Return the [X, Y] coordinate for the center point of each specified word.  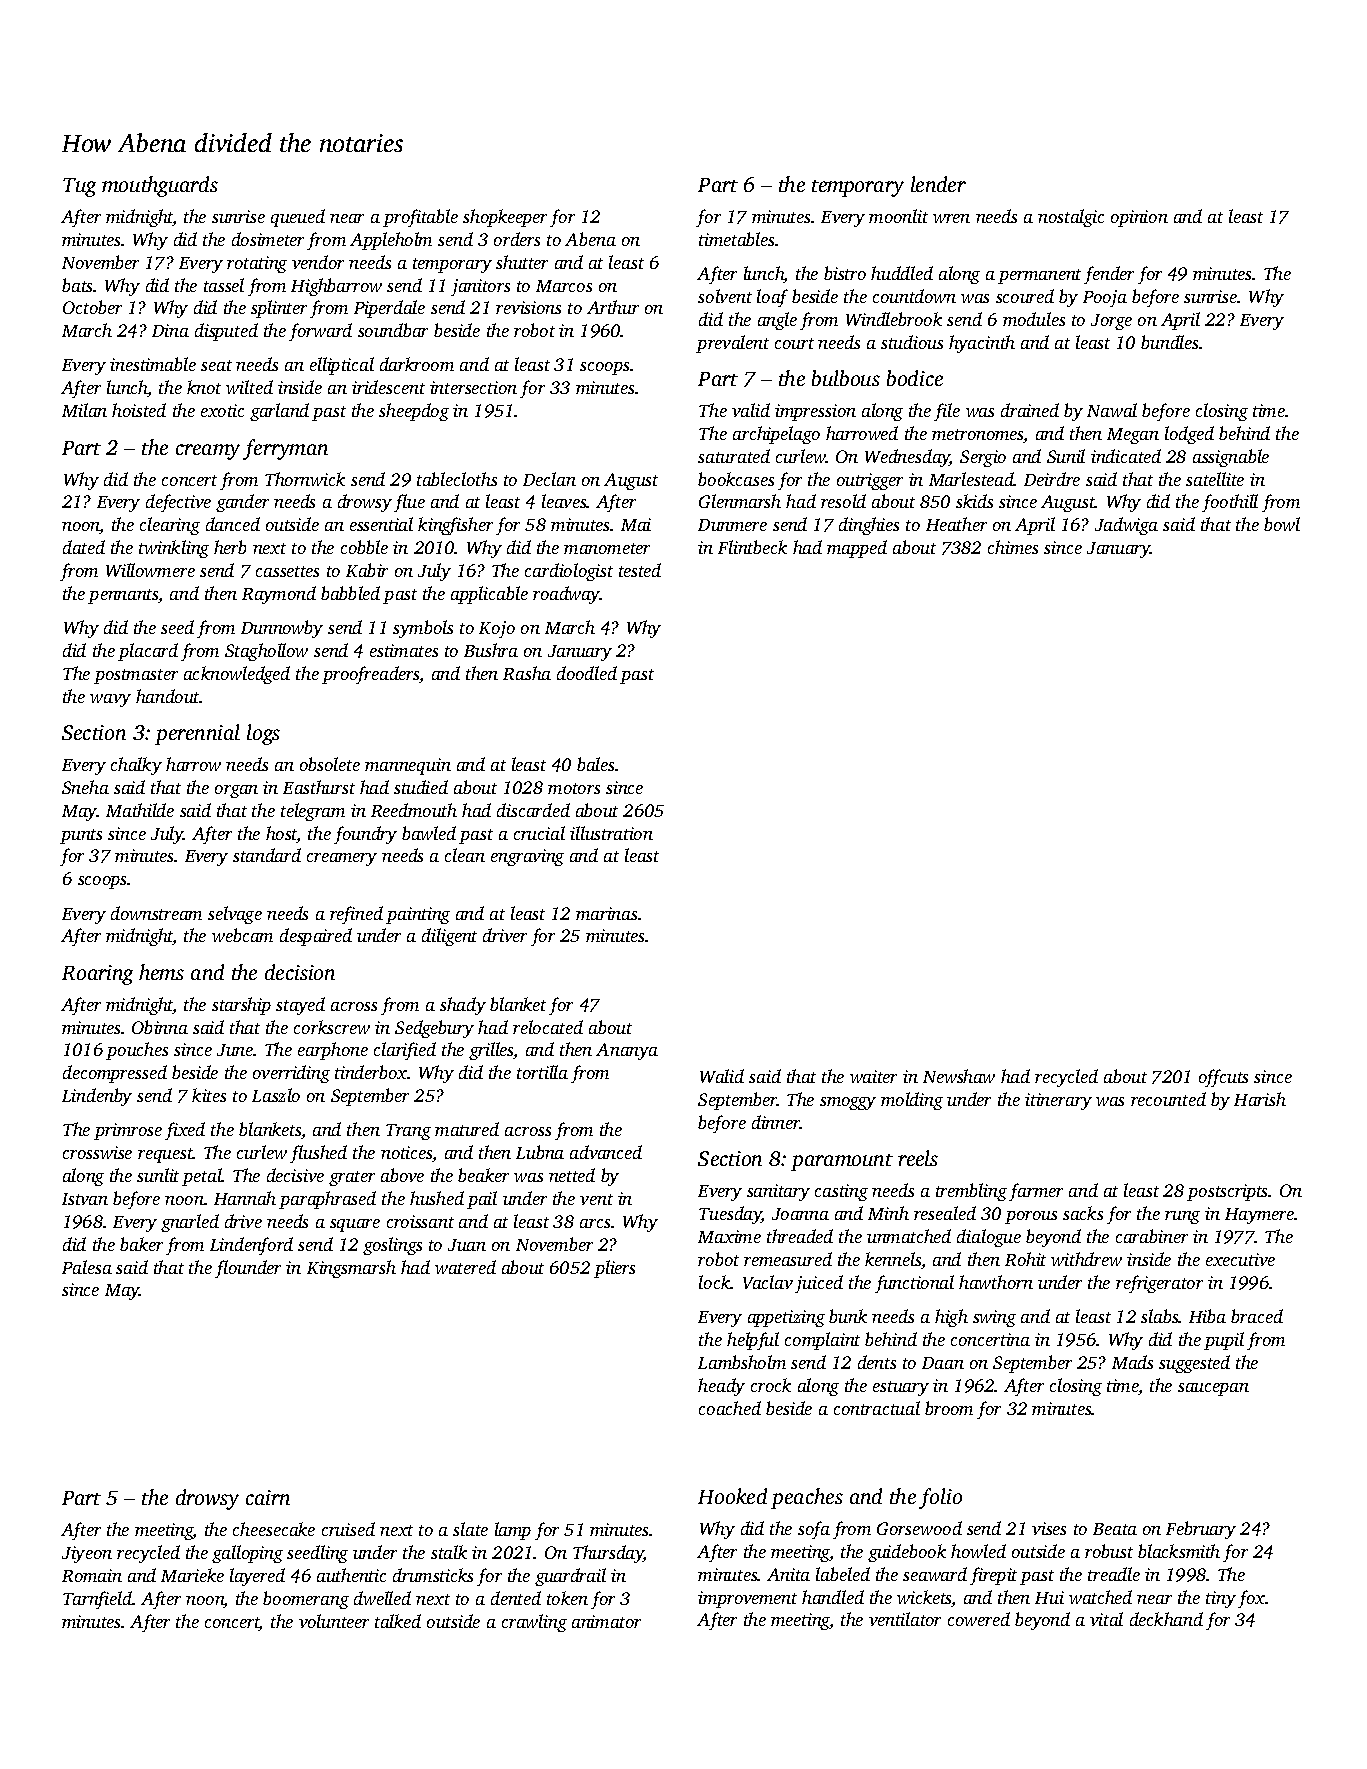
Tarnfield [97, 1600]
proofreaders [371, 675]
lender [938, 184]
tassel [224, 285]
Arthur [613, 307]
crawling [534, 1623]
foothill [1230, 503]
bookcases [736, 479]
